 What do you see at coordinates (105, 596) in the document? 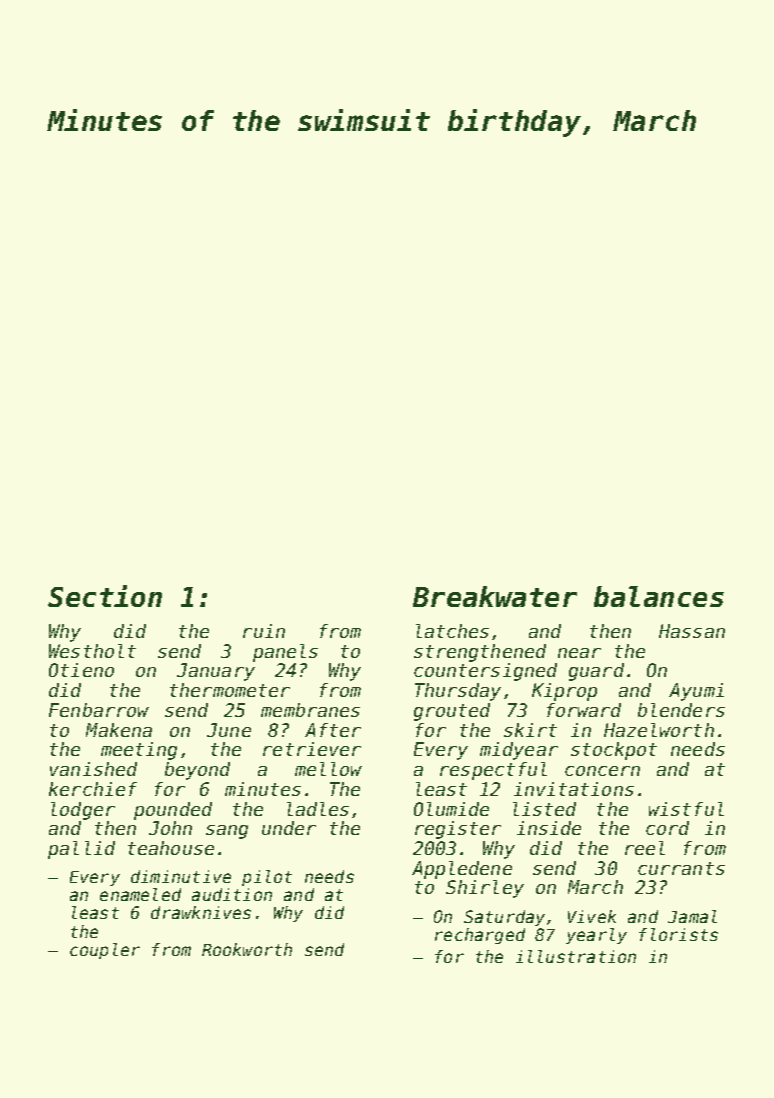
I see `Section` at bounding box center [105, 596].
